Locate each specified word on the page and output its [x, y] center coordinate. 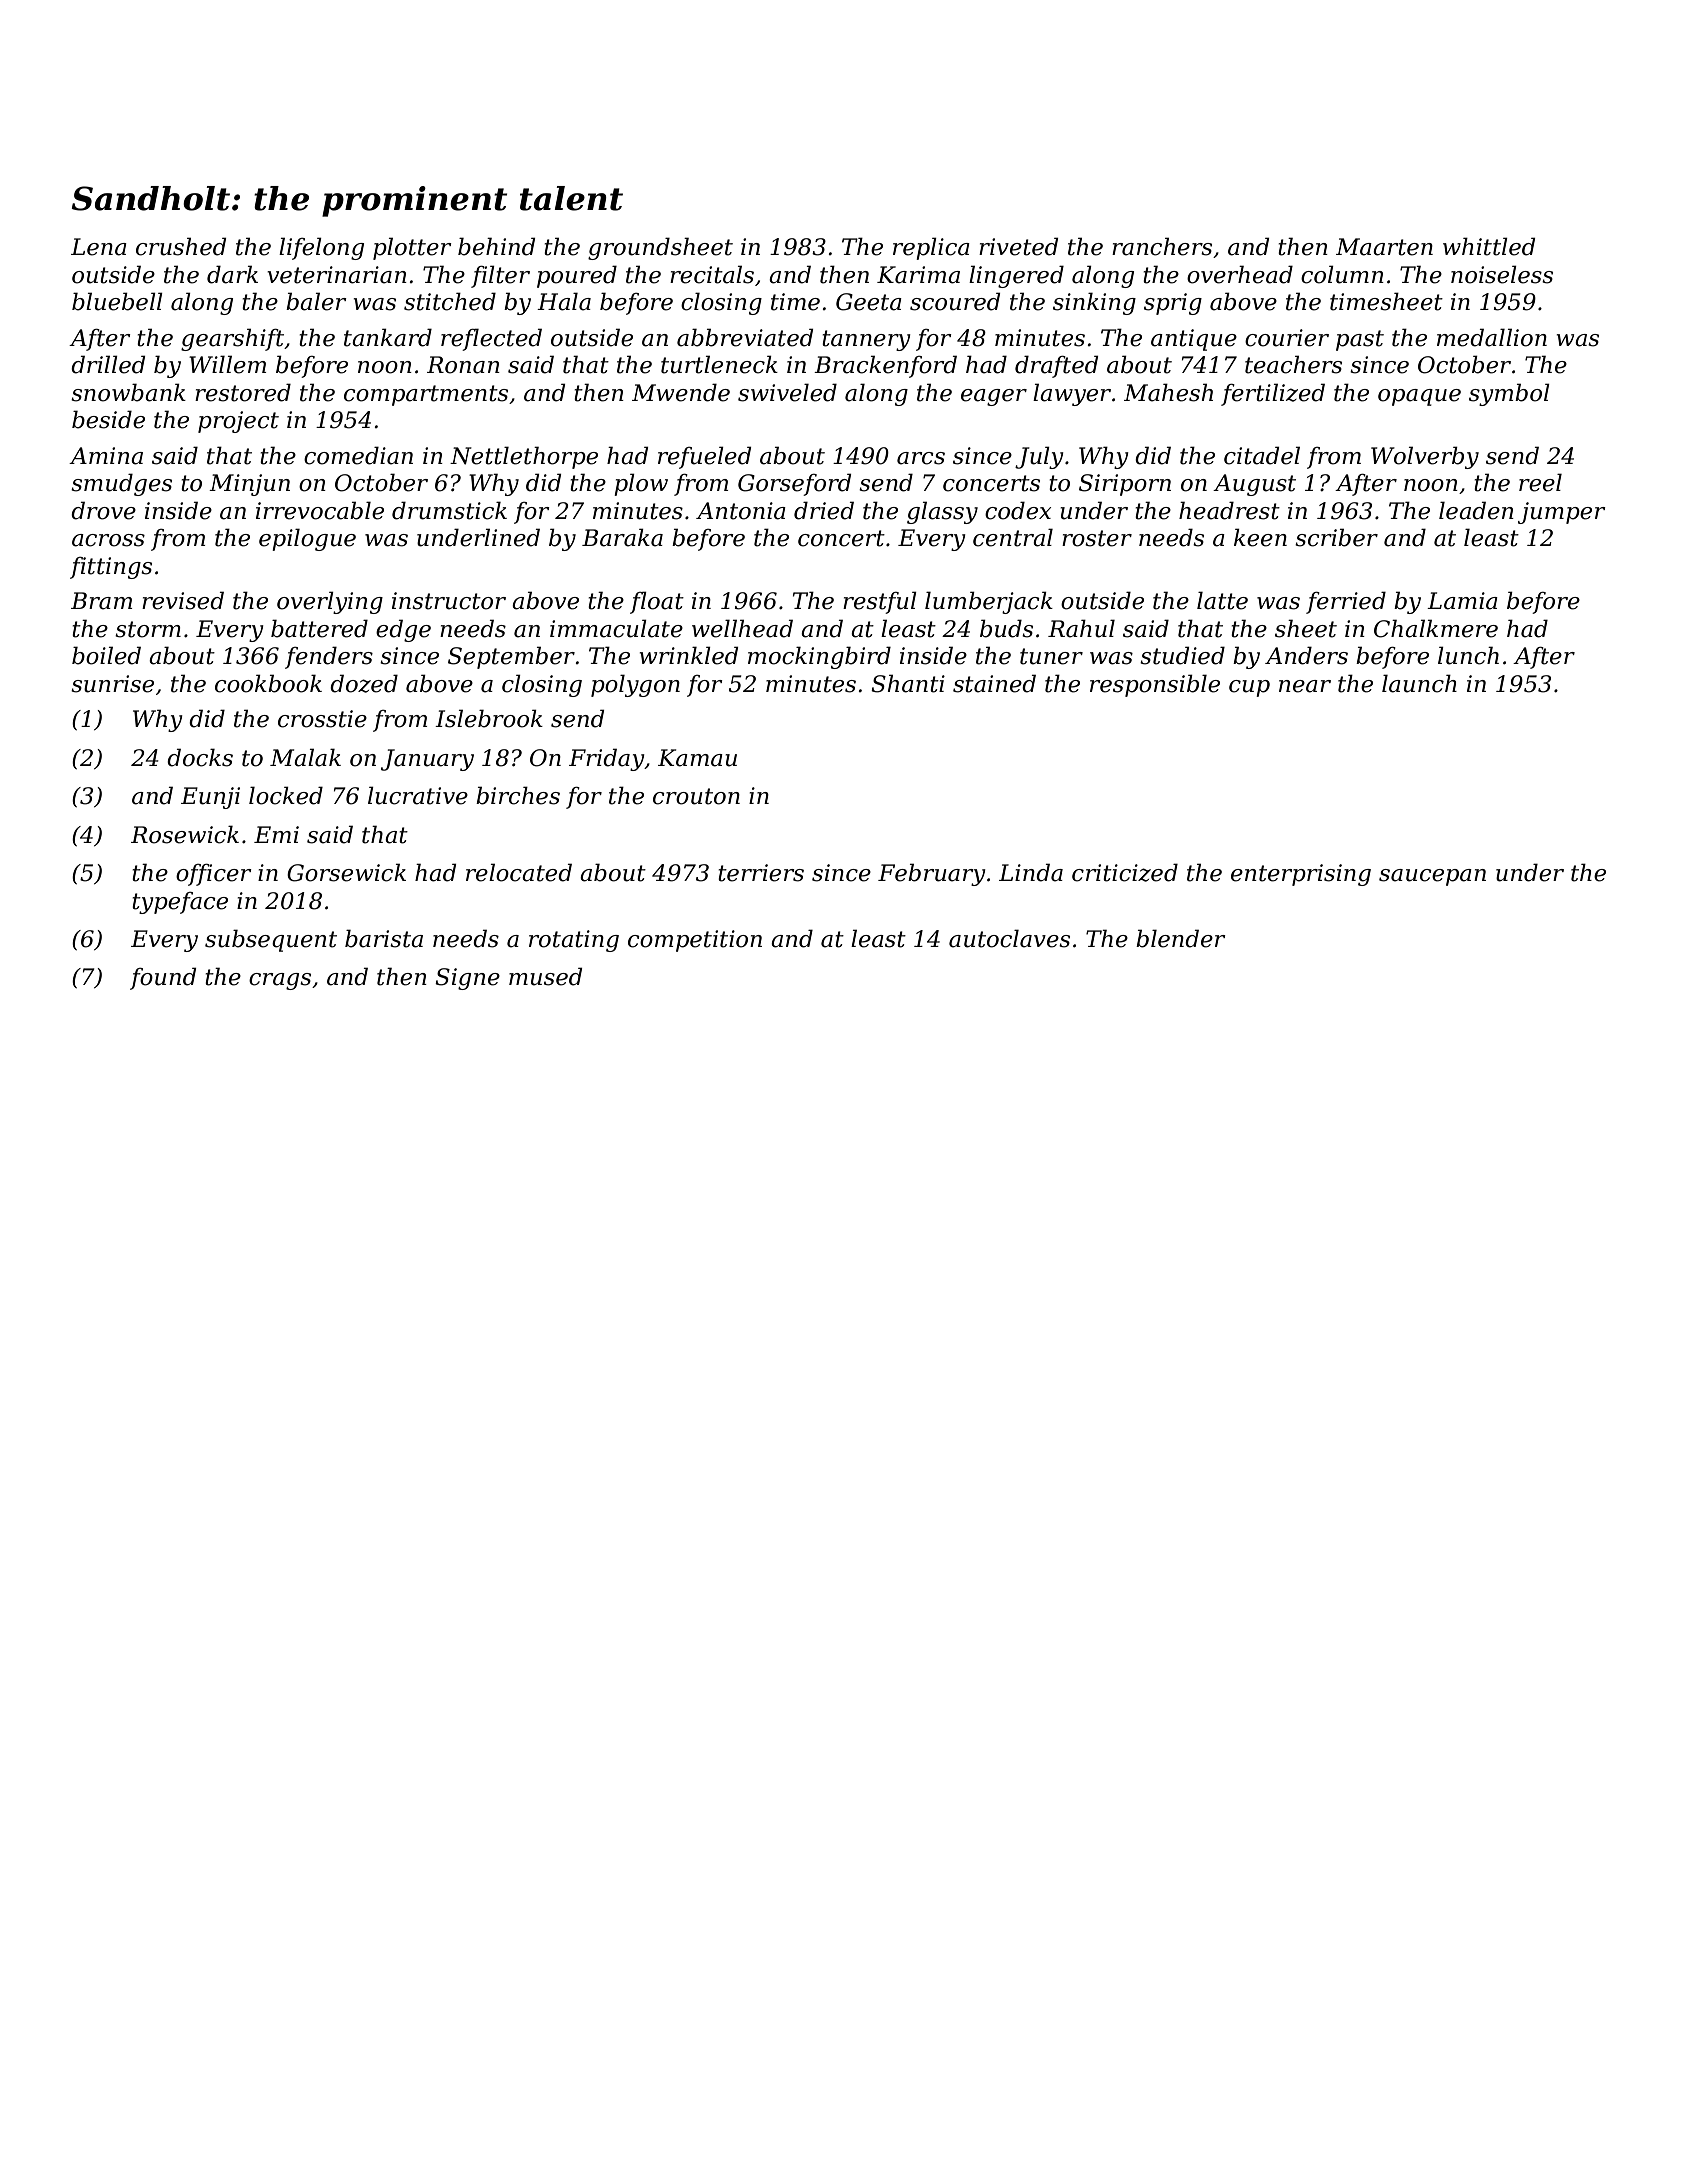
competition [695, 941]
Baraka [622, 537]
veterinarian [337, 275]
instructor [449, 601]
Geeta [869, 302]
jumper [1562, 513]
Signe [467, 979]
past [1360, 340]
